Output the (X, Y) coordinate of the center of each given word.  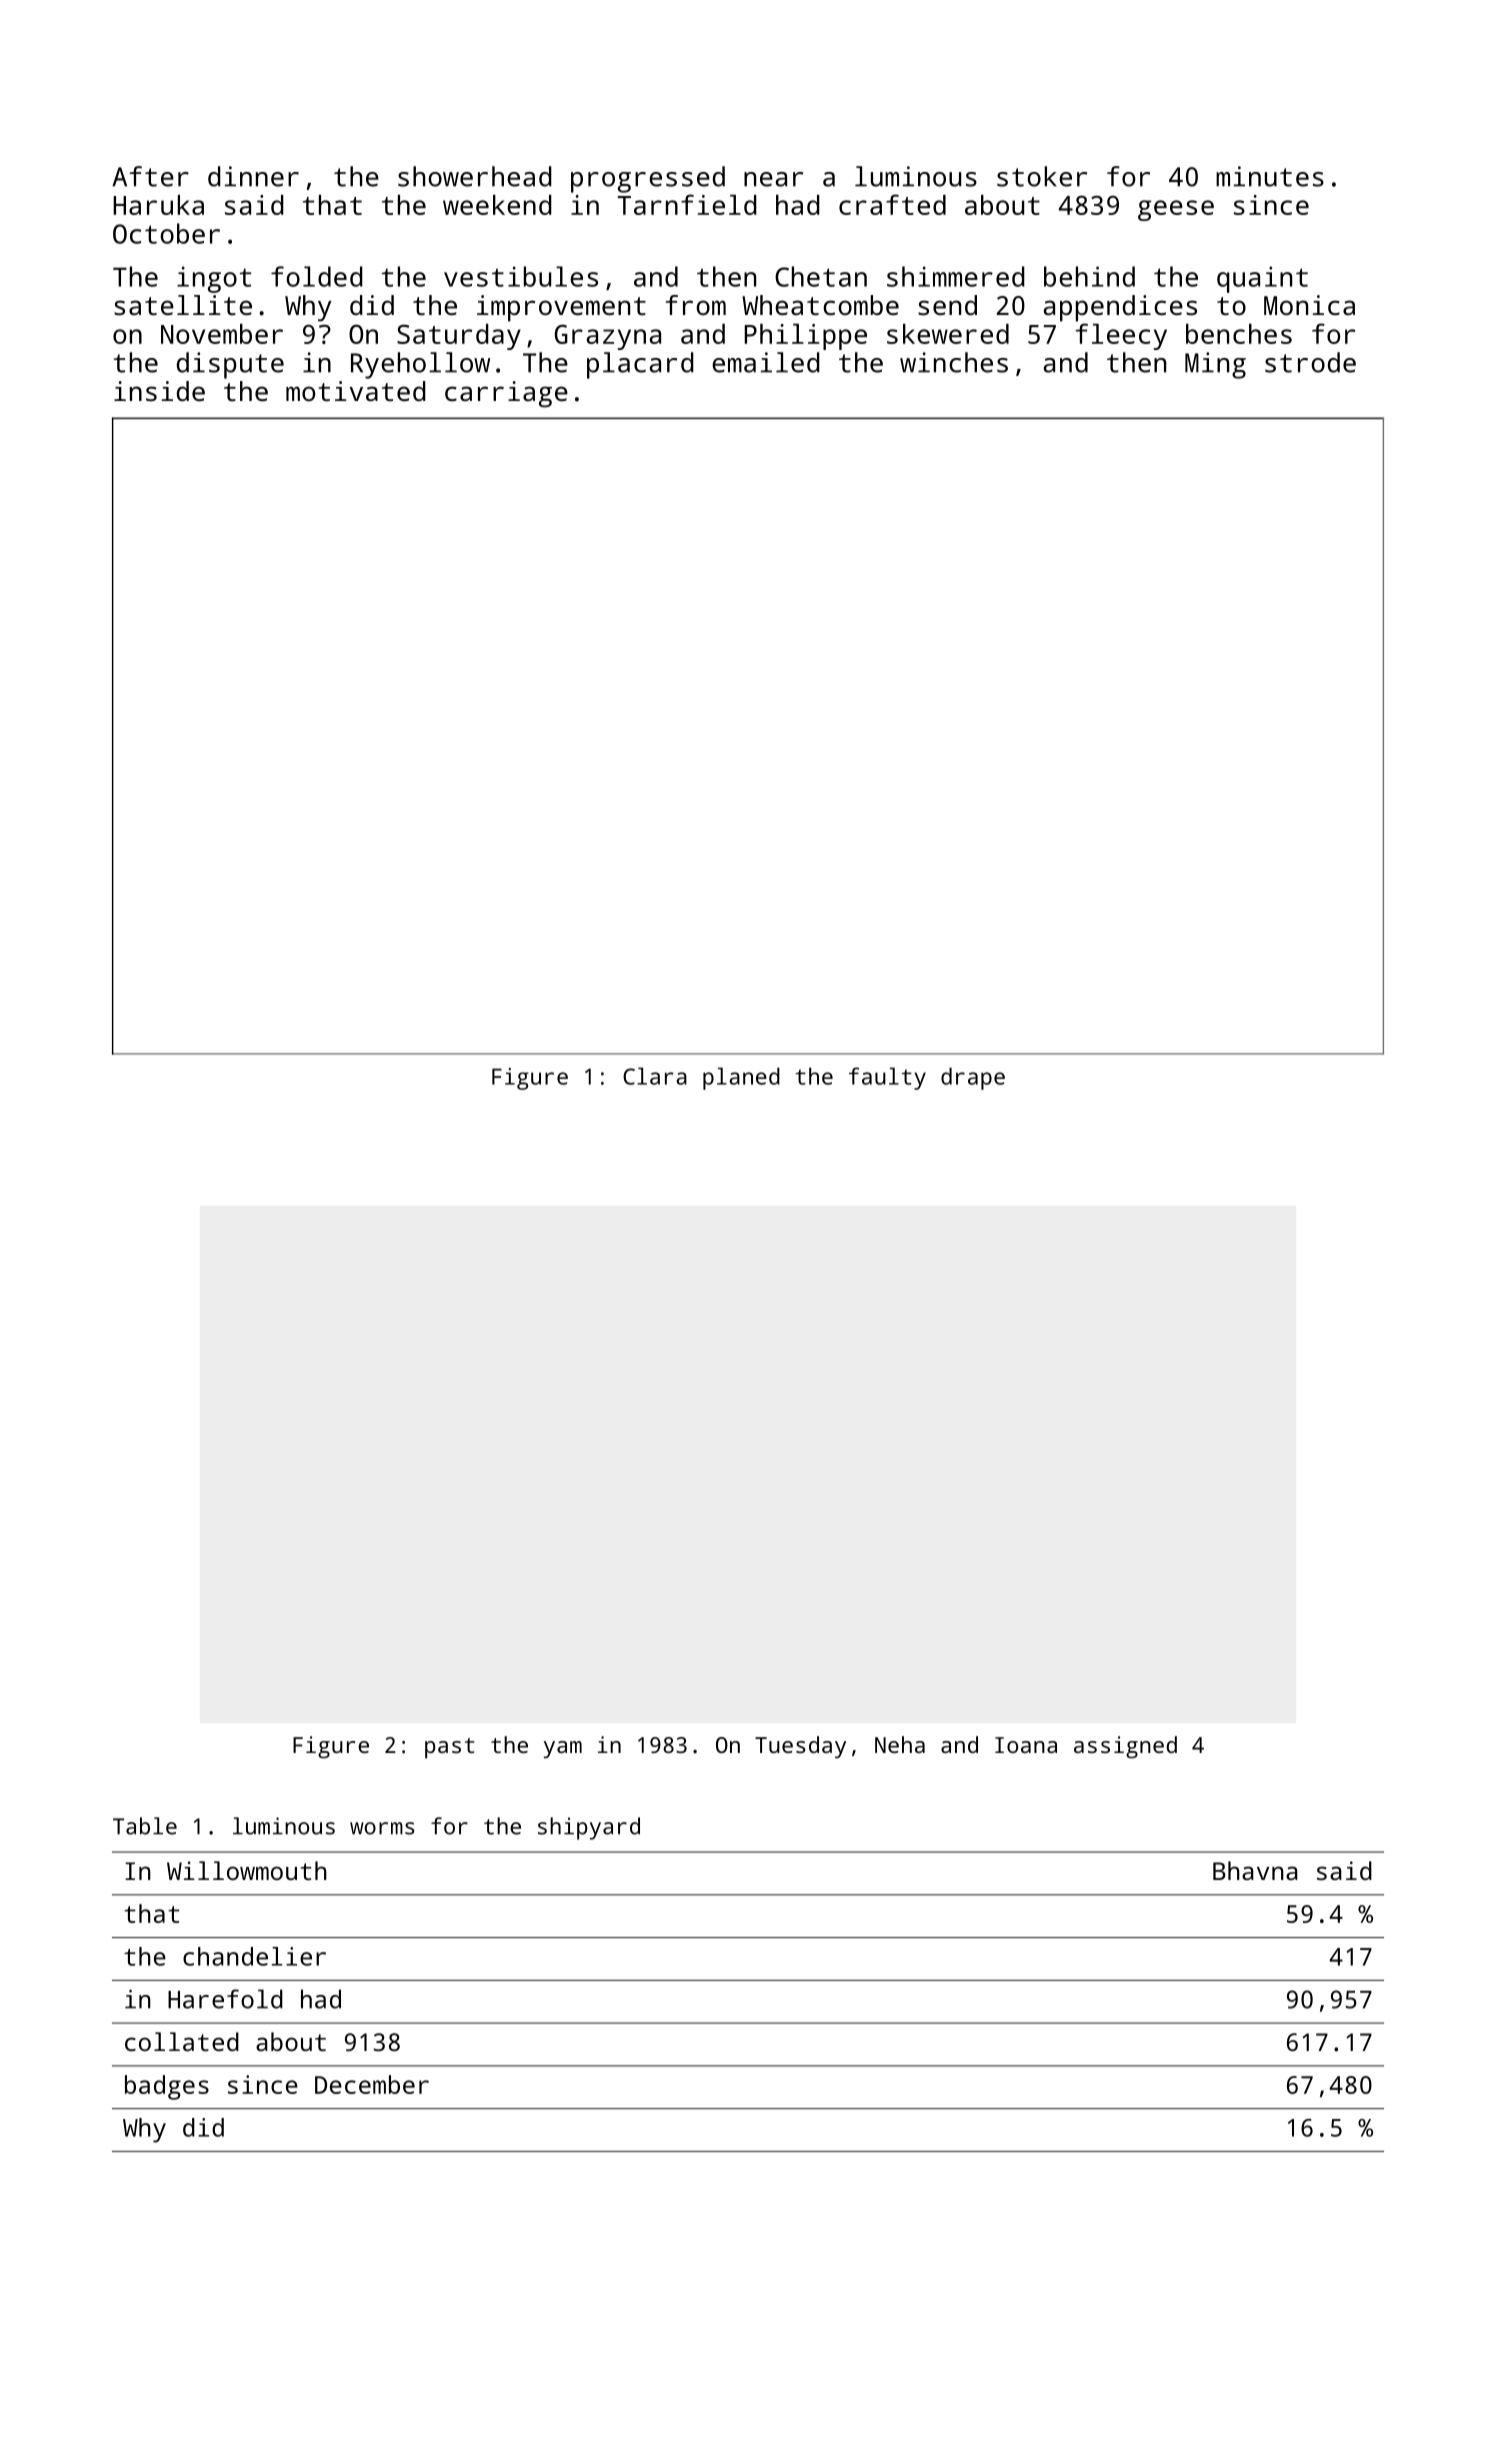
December (372, 2084)
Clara (655, 1076)
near (773, 179)
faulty (887, 1078)
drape (973, 1078)
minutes (1270, 176)
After (150, 176)
